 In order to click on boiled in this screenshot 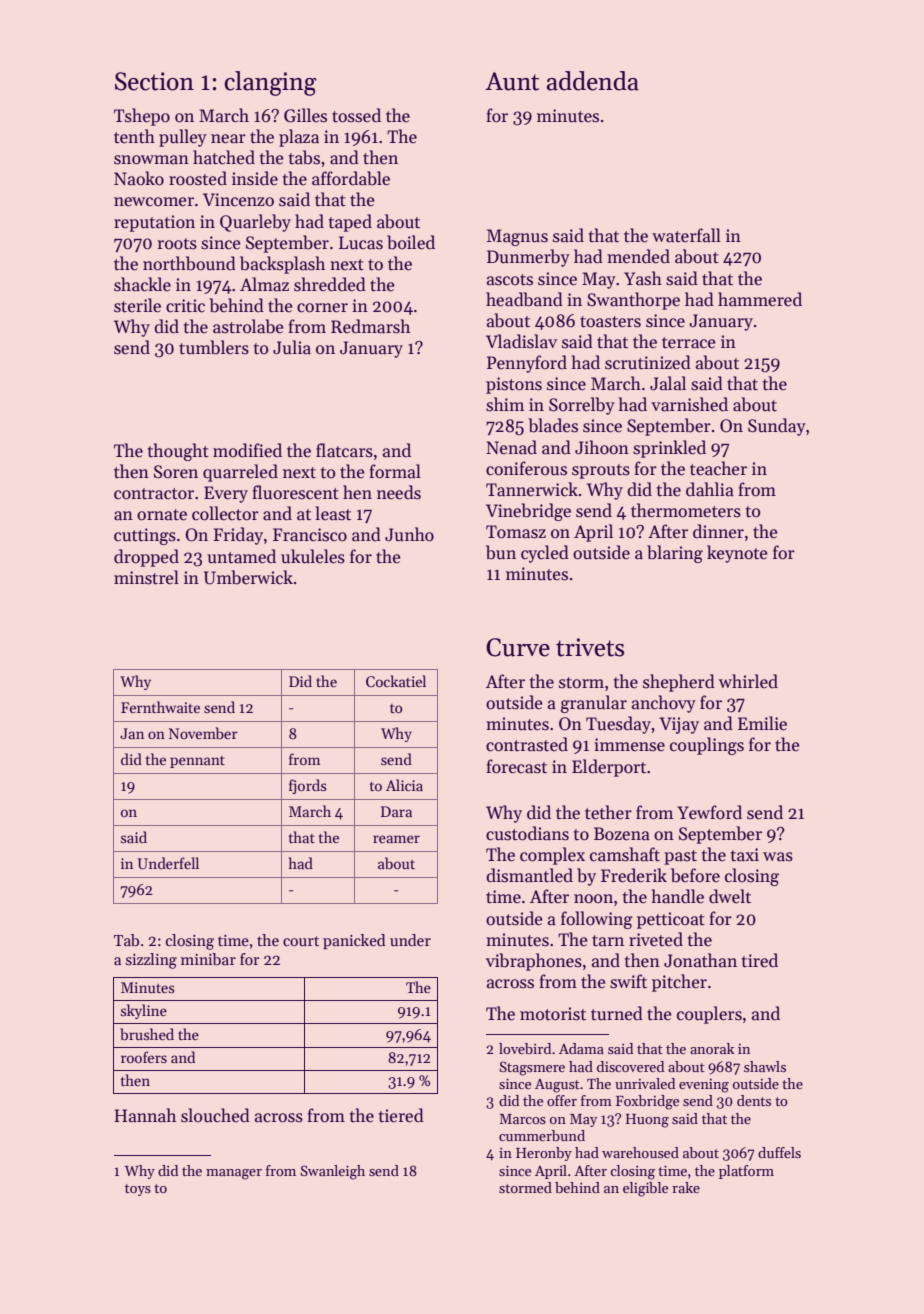, I will do `click(411, 242)`.
